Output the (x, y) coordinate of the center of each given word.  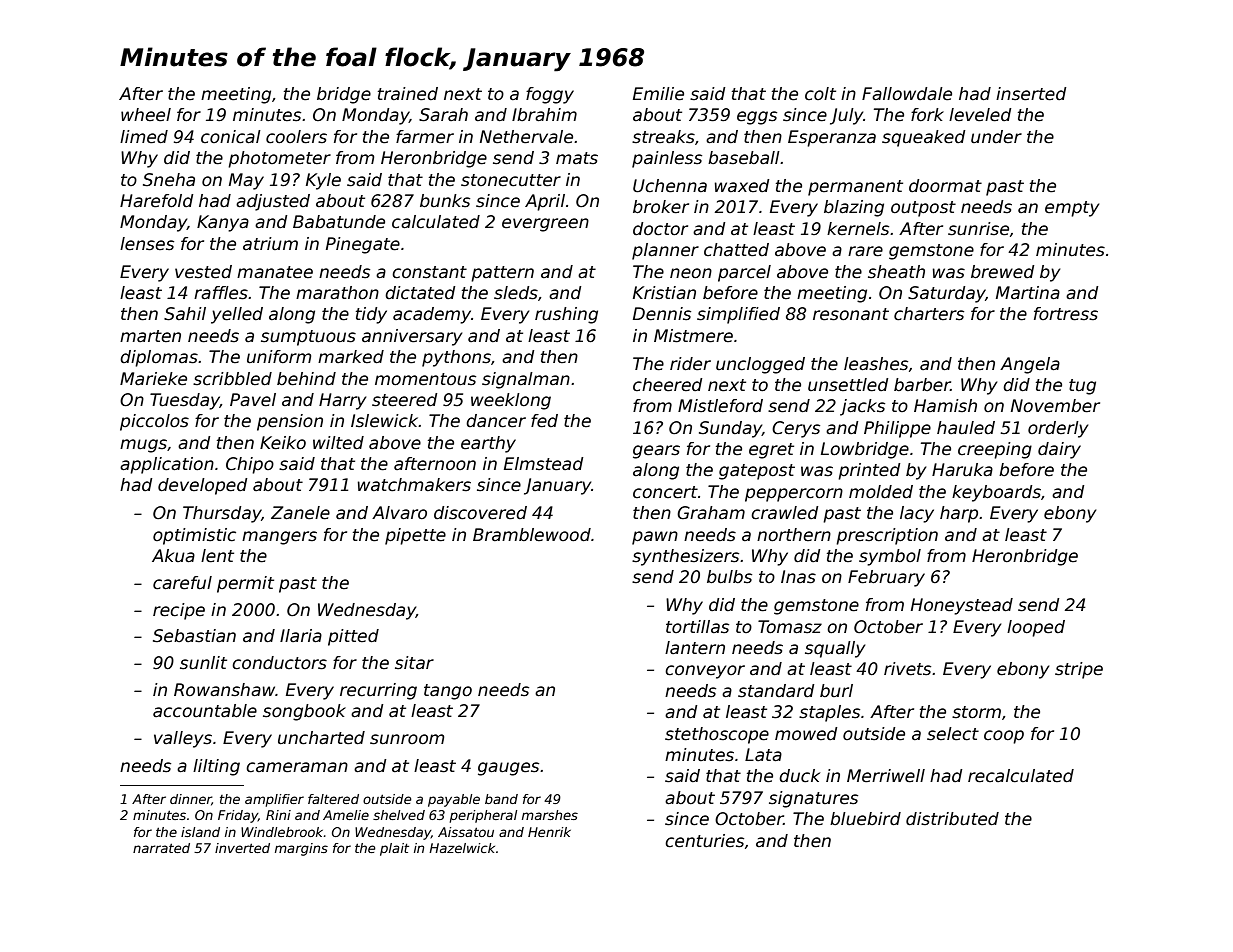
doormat (945, 186)
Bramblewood (532, 535)
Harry (343, 401)
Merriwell (886, 776)
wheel (146, 115)
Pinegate (363, 245)
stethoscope (717, 735)
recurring (378, 691)
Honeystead (962, 606)
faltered (333, 799)
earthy (488, 444)
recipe (179, 611)
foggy (550, 95)
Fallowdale (907, 94)
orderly (1058, 429)
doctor (660, 229)
